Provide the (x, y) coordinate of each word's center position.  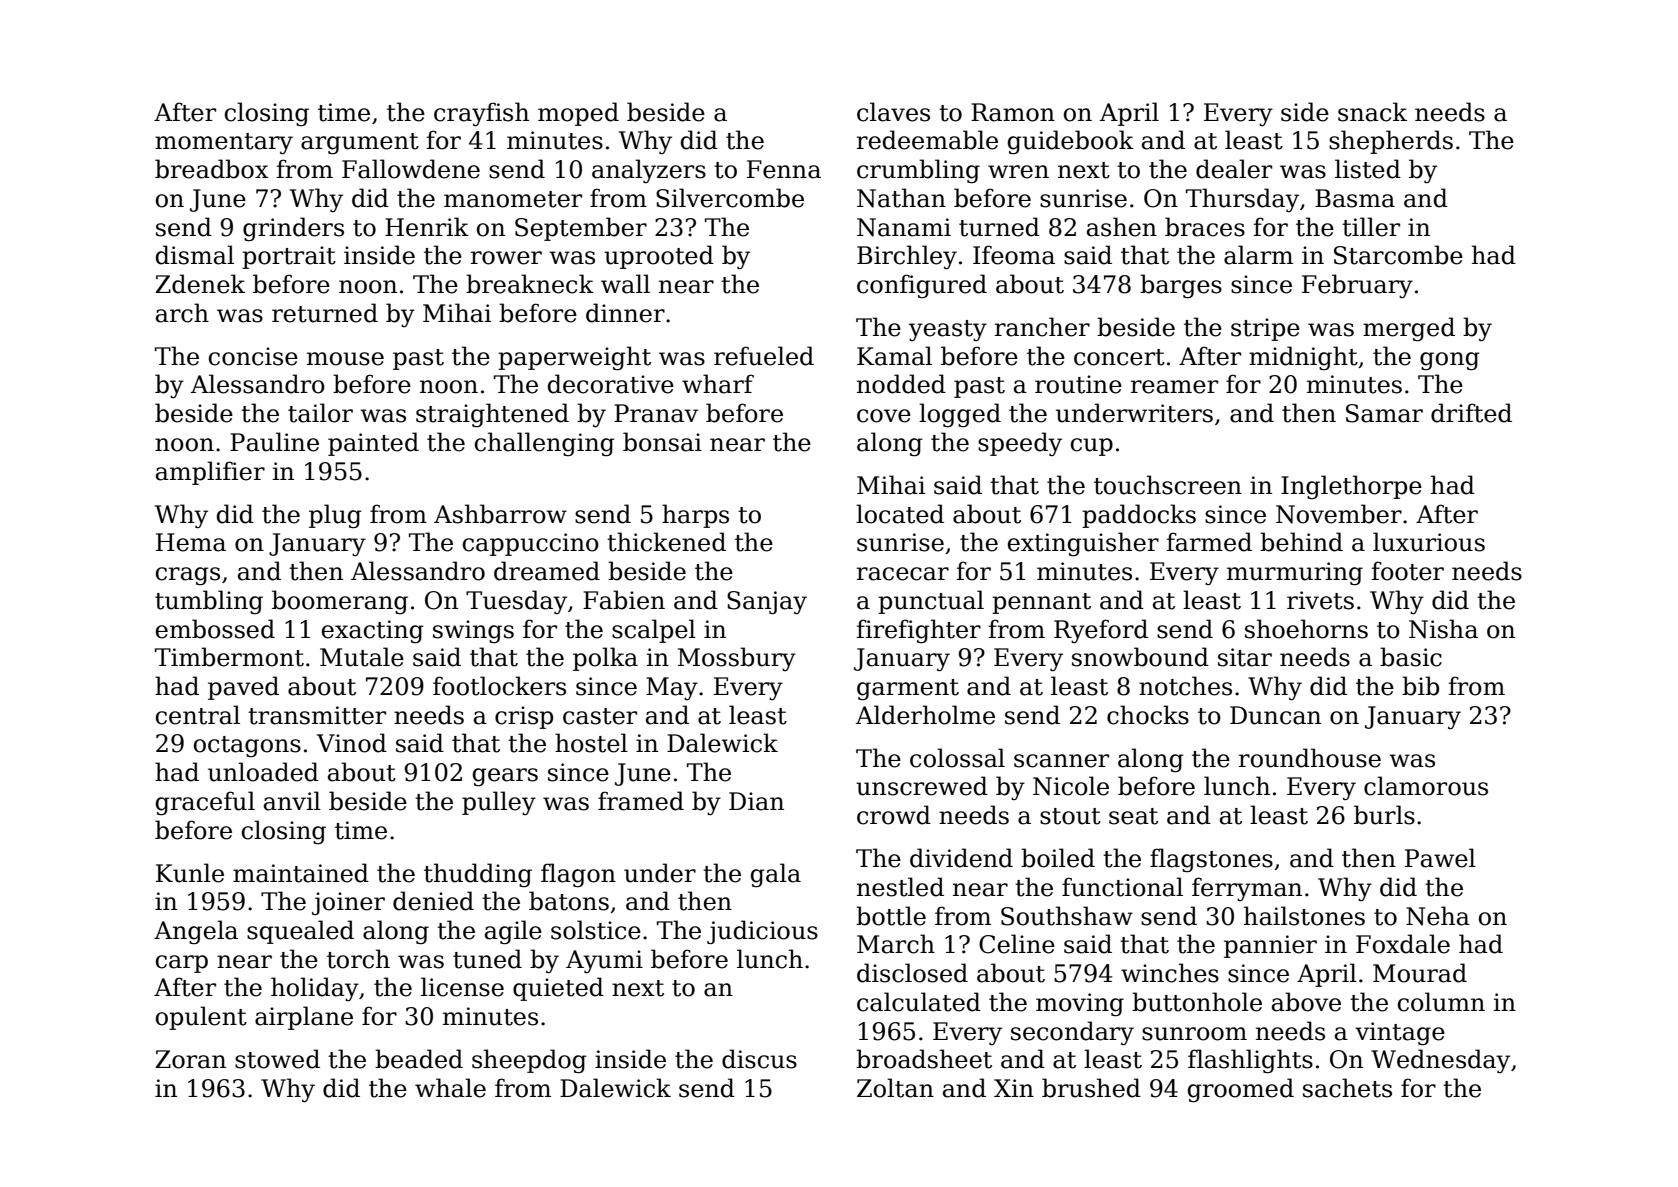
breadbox (212, 169)
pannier (1270, 946)
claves (893, 112)
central (198, 715)
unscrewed (922, 786)
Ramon (1013, 112)
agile (513, 932)
